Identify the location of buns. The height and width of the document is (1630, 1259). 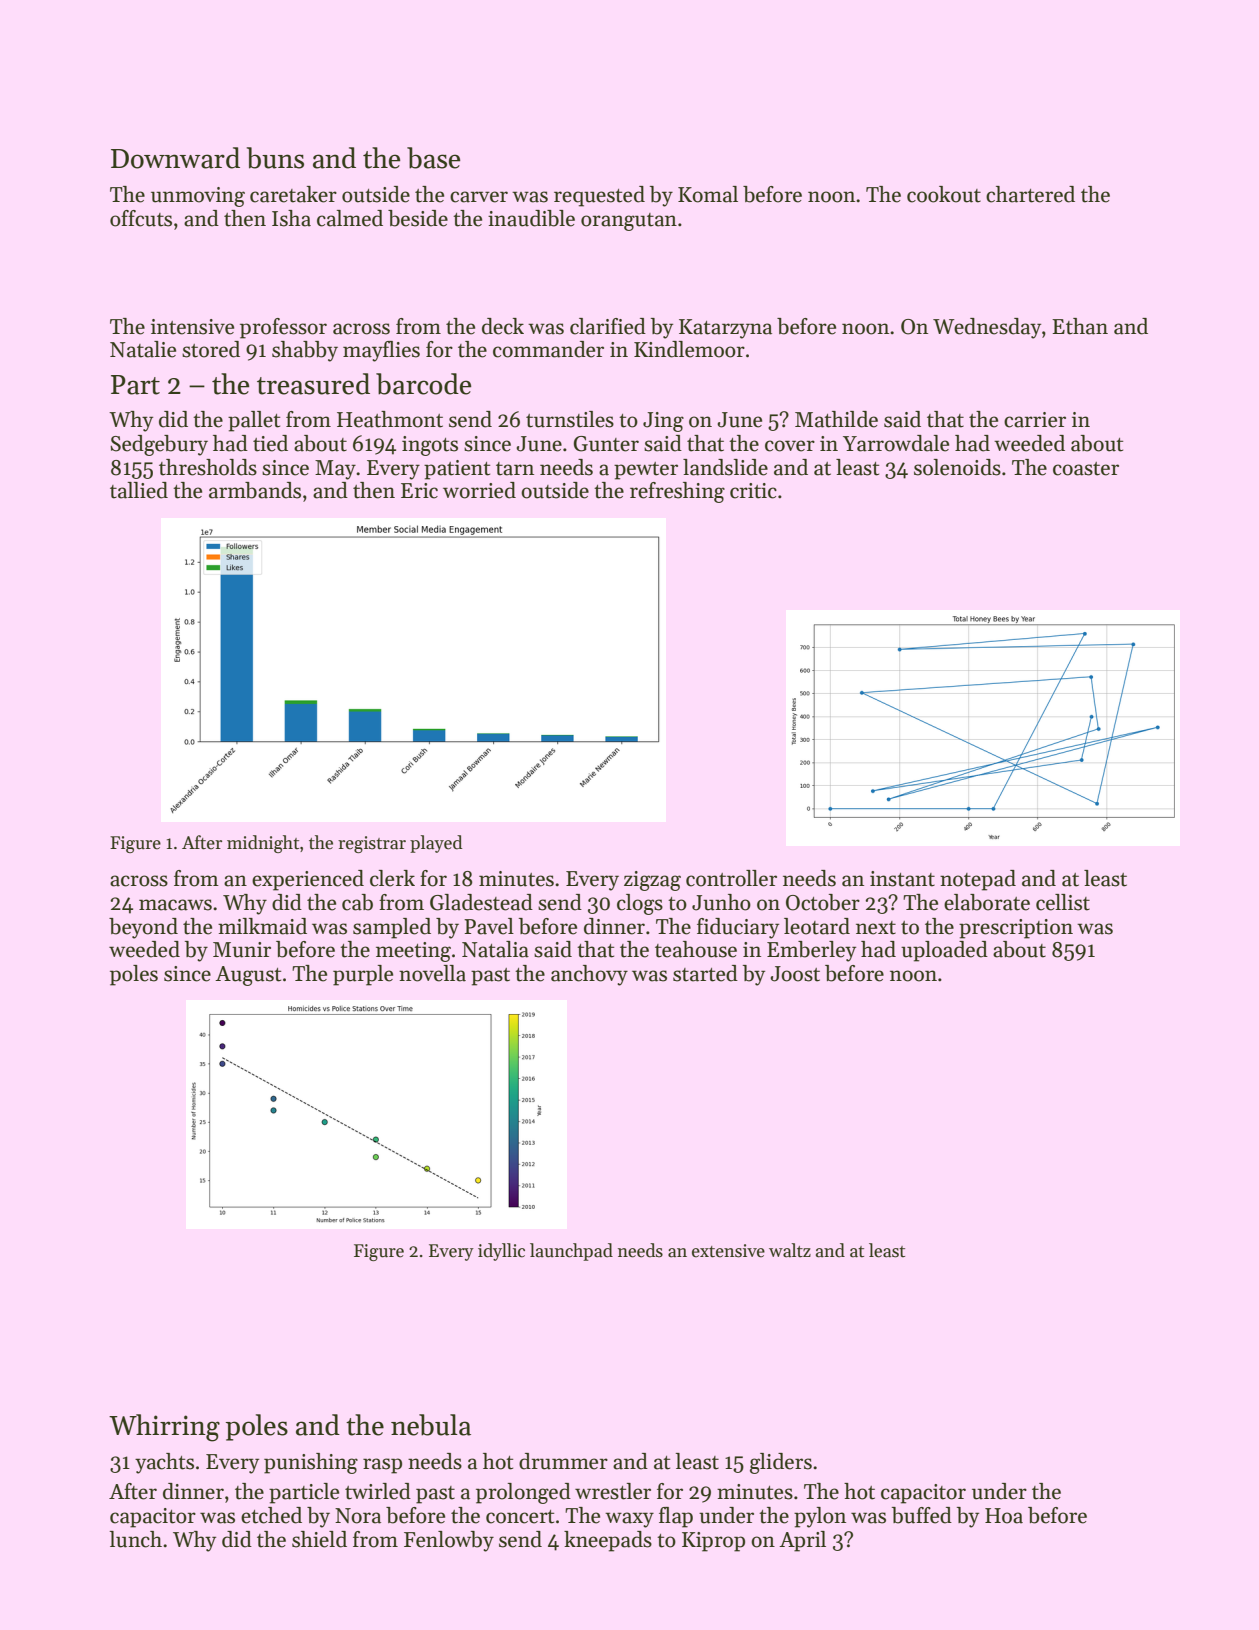
(275, 158).
